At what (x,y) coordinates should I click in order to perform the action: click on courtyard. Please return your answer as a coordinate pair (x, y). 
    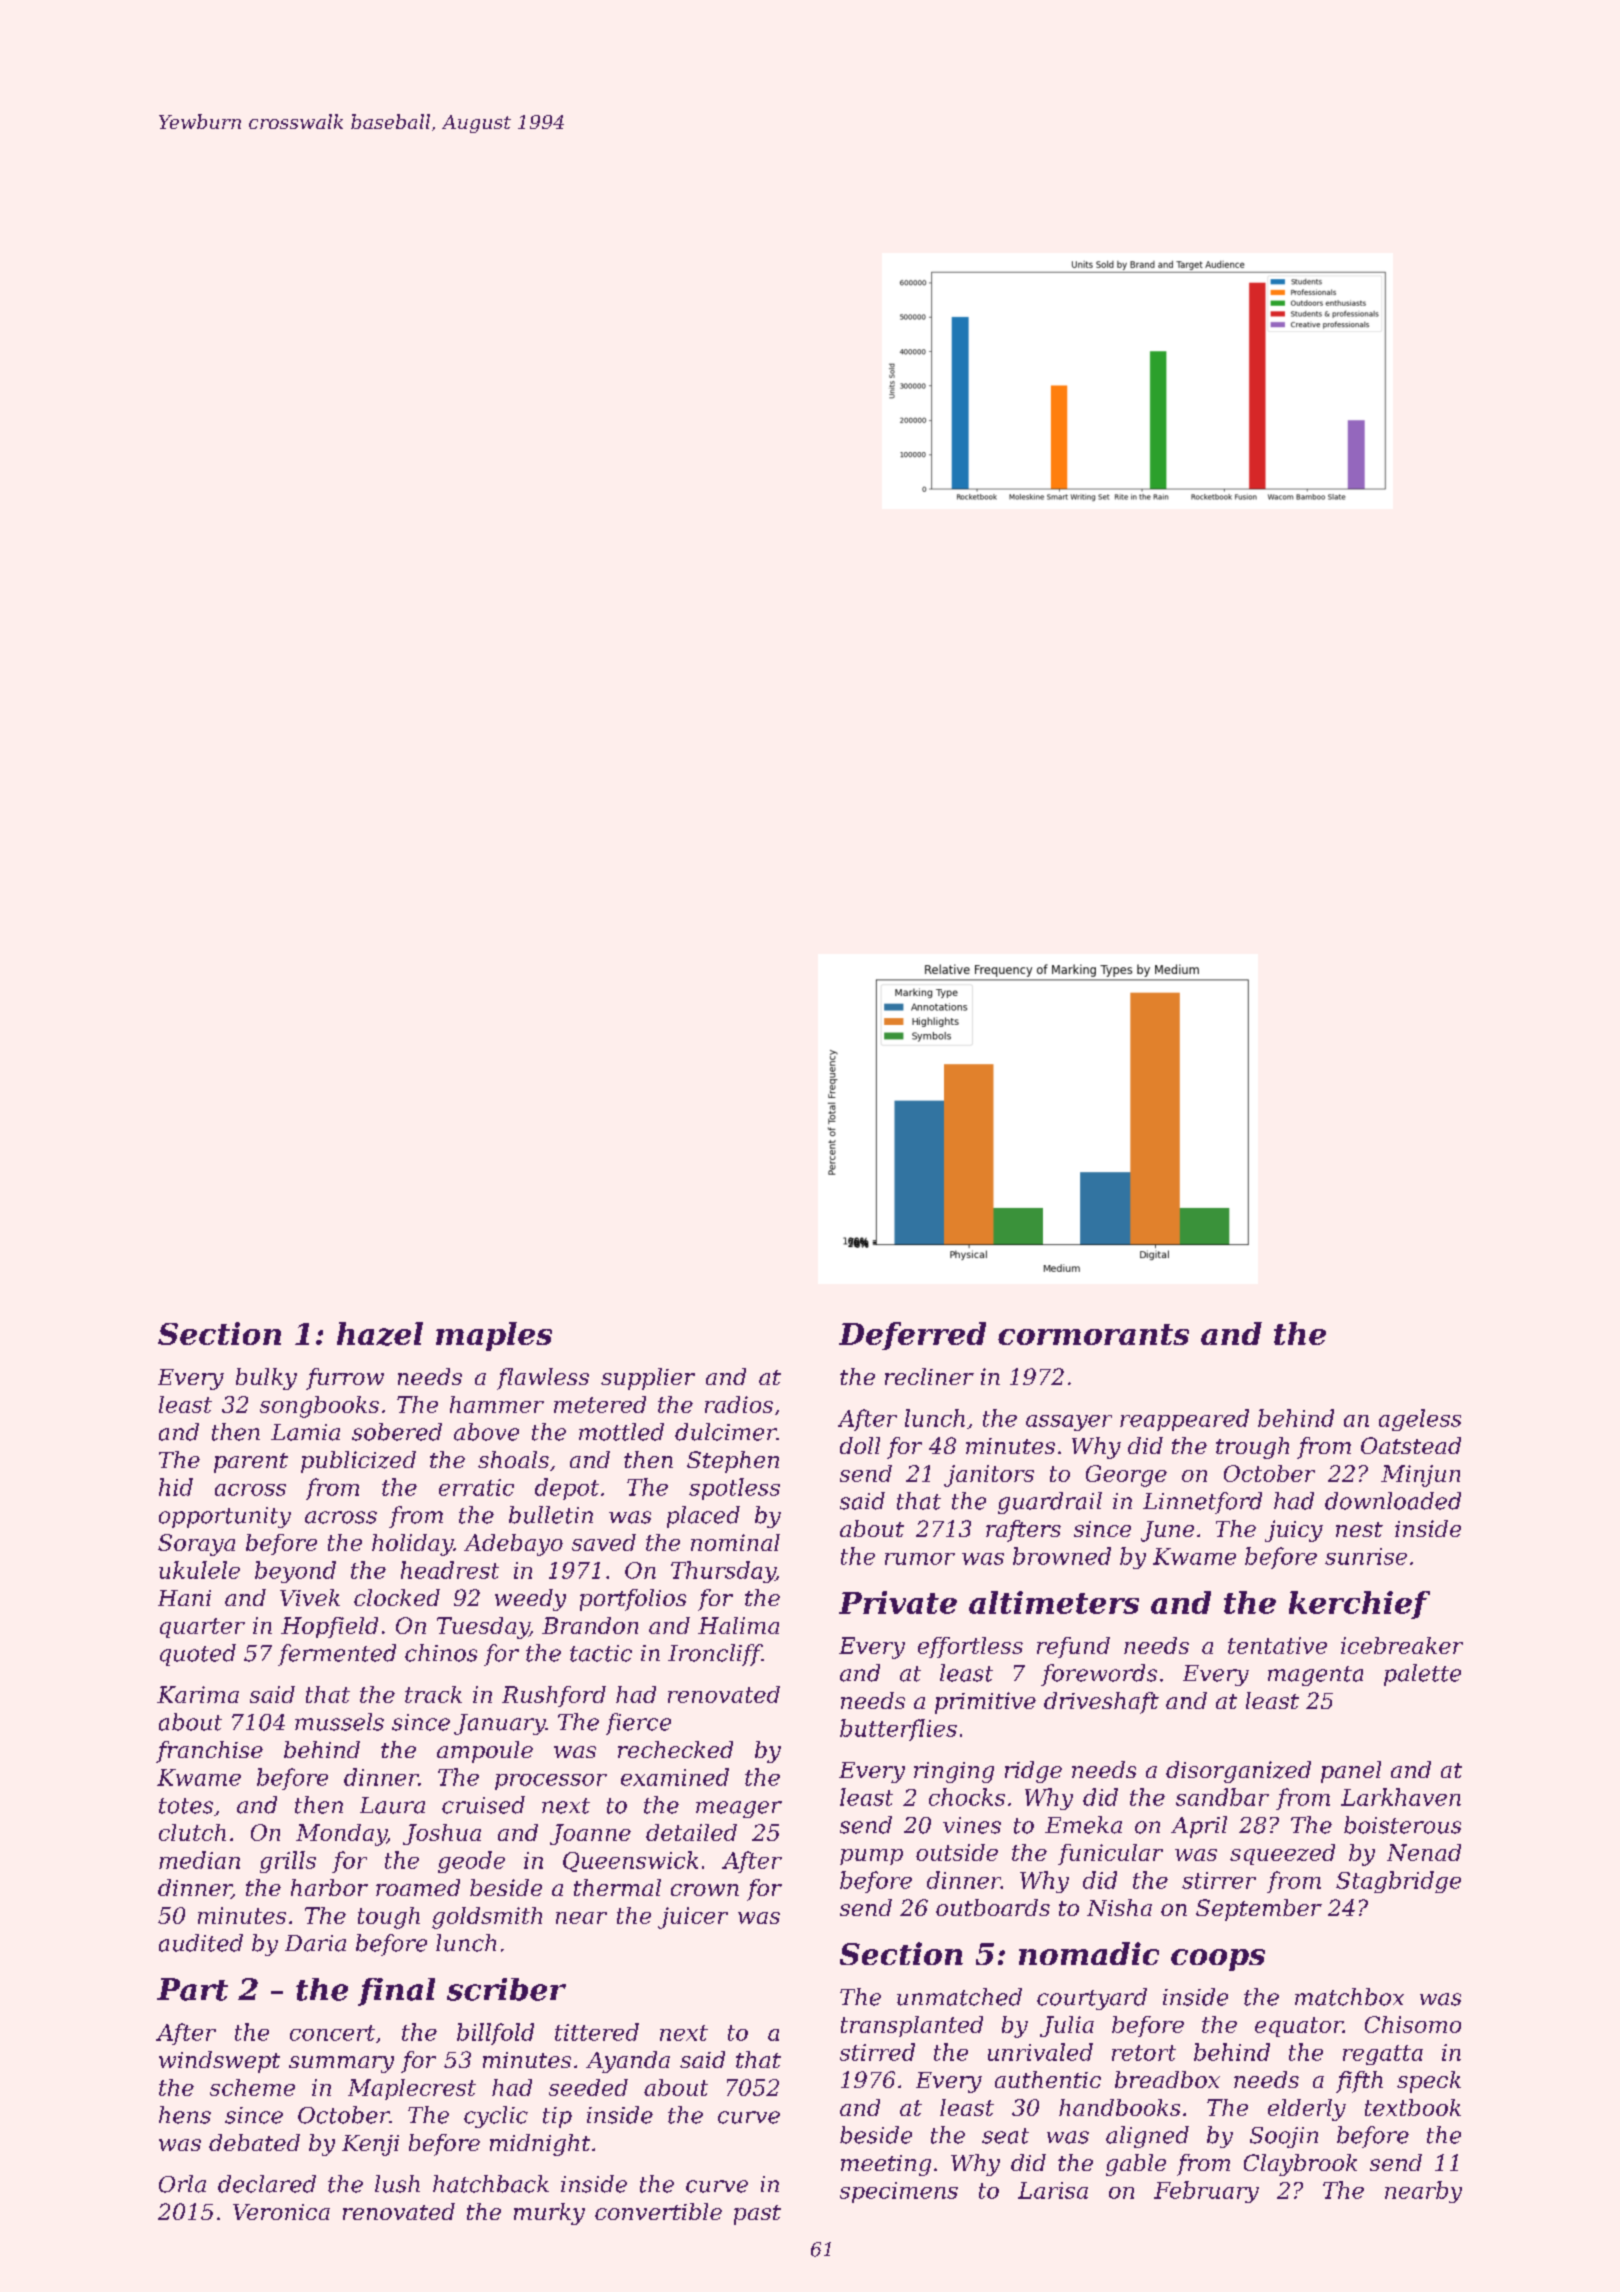
    Looking at the image, I should click on (1092, 1999).
